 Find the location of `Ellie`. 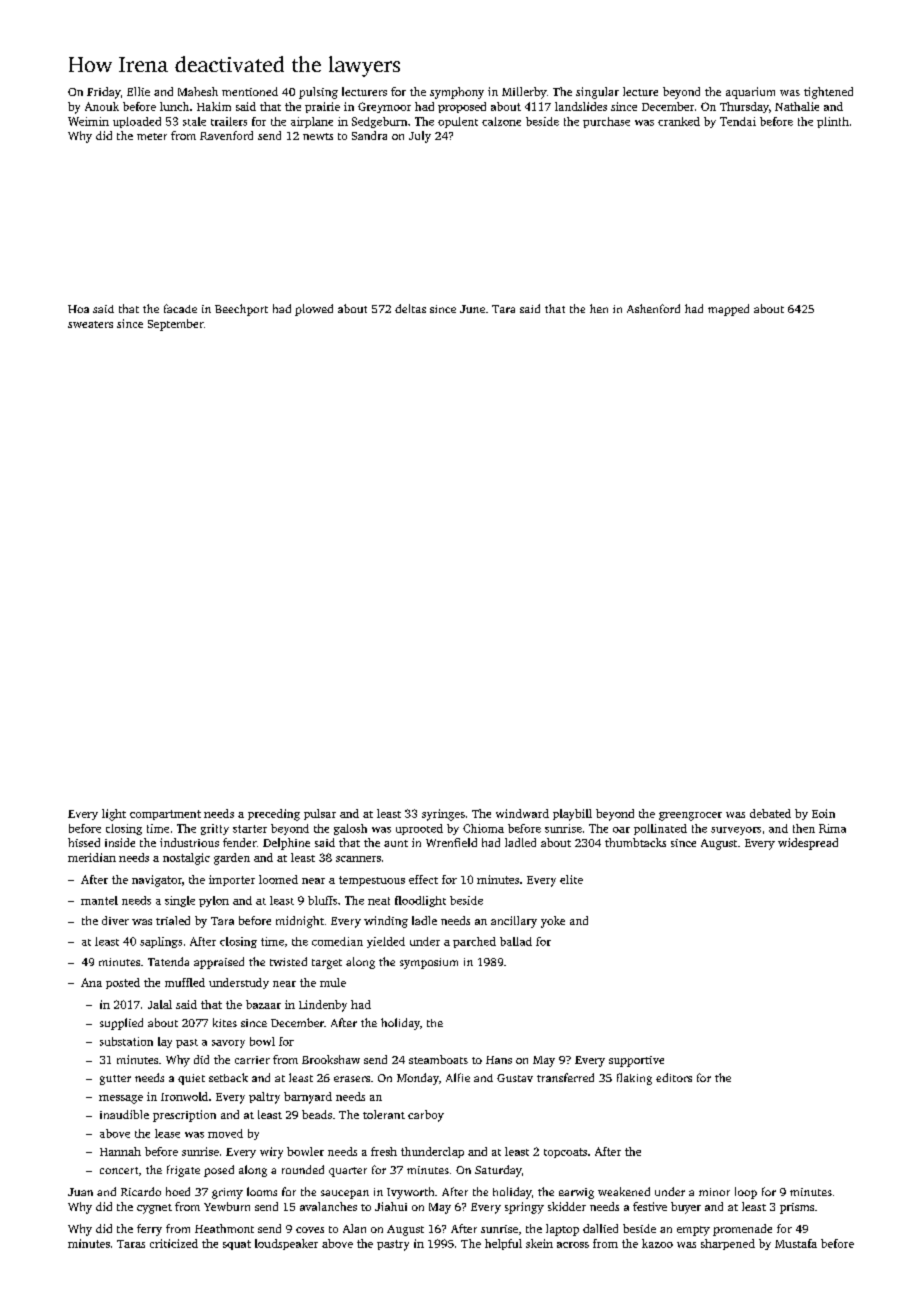

Ellie is located at coordinates (138, 91).
